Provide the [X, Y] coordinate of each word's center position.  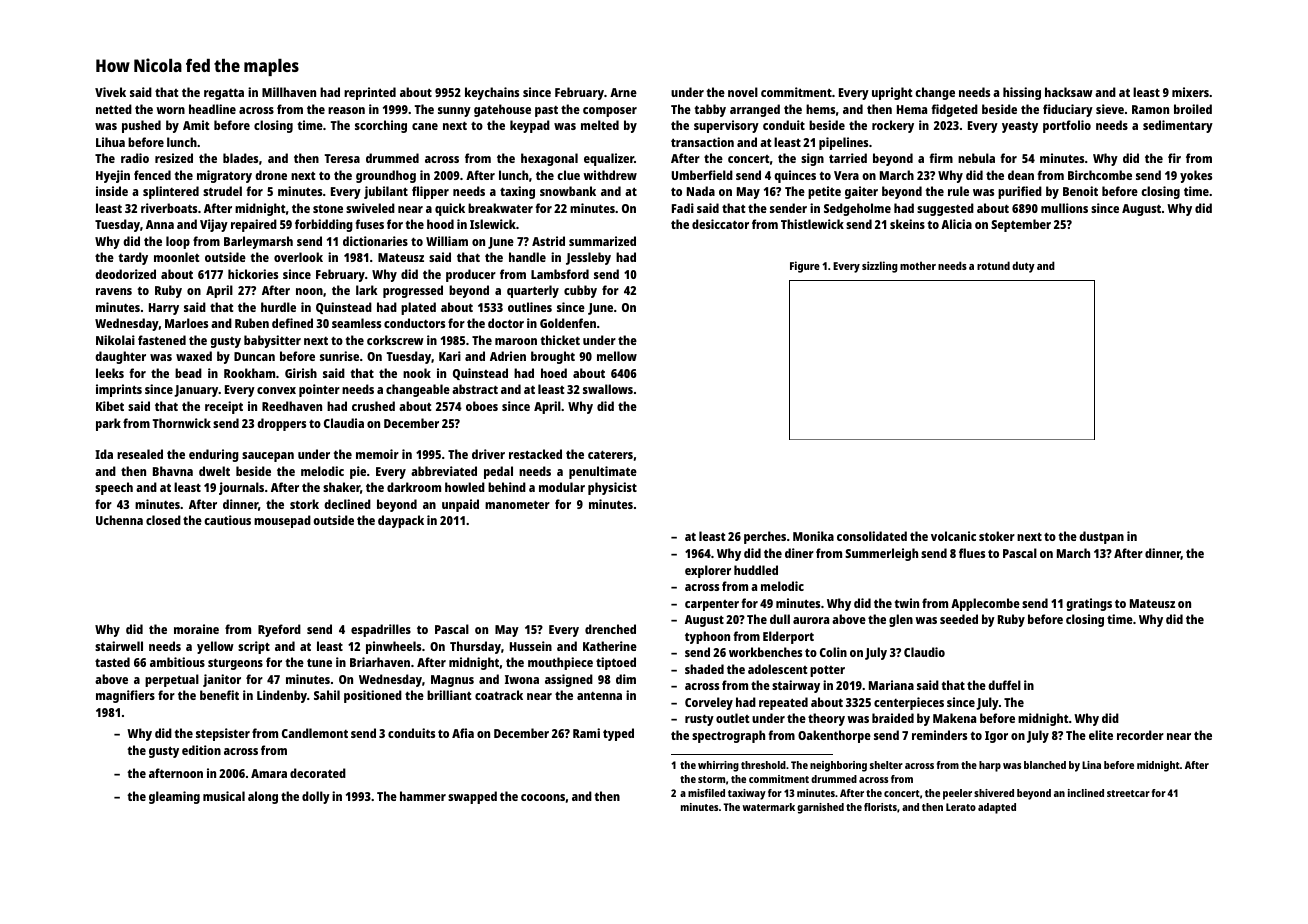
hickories [253, 274]
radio [135, 158]
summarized [602, 241]
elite [1101, 735]
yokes [1196, 176]
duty [1023, 267]
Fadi [683, 208]
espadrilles [381, 630]
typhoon [707, 637]
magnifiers [125, 696]
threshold [763, 765]
